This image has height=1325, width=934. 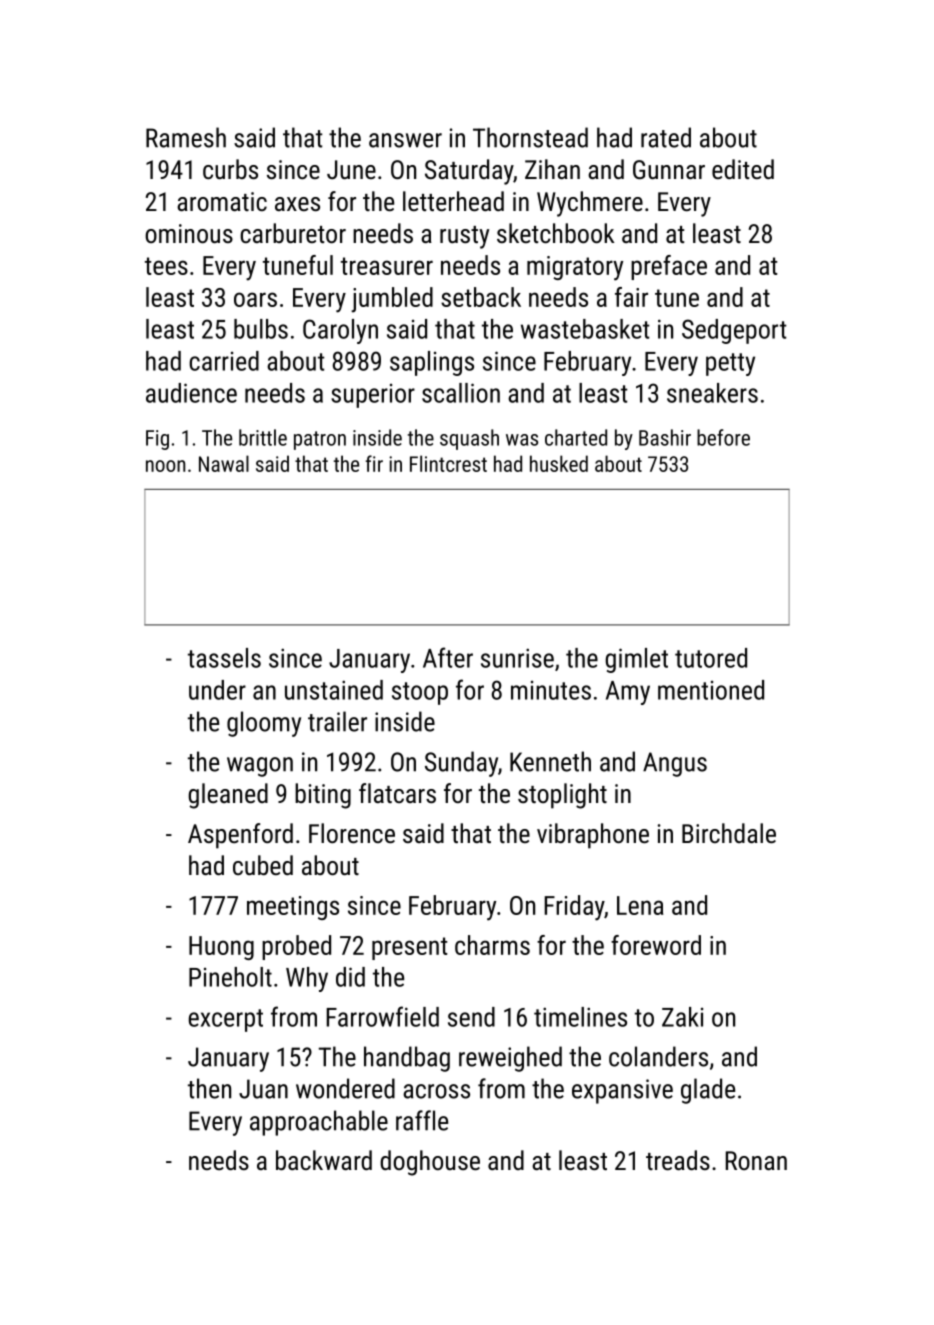 I want to click on doghouse, so click(x=430, y=1163).
